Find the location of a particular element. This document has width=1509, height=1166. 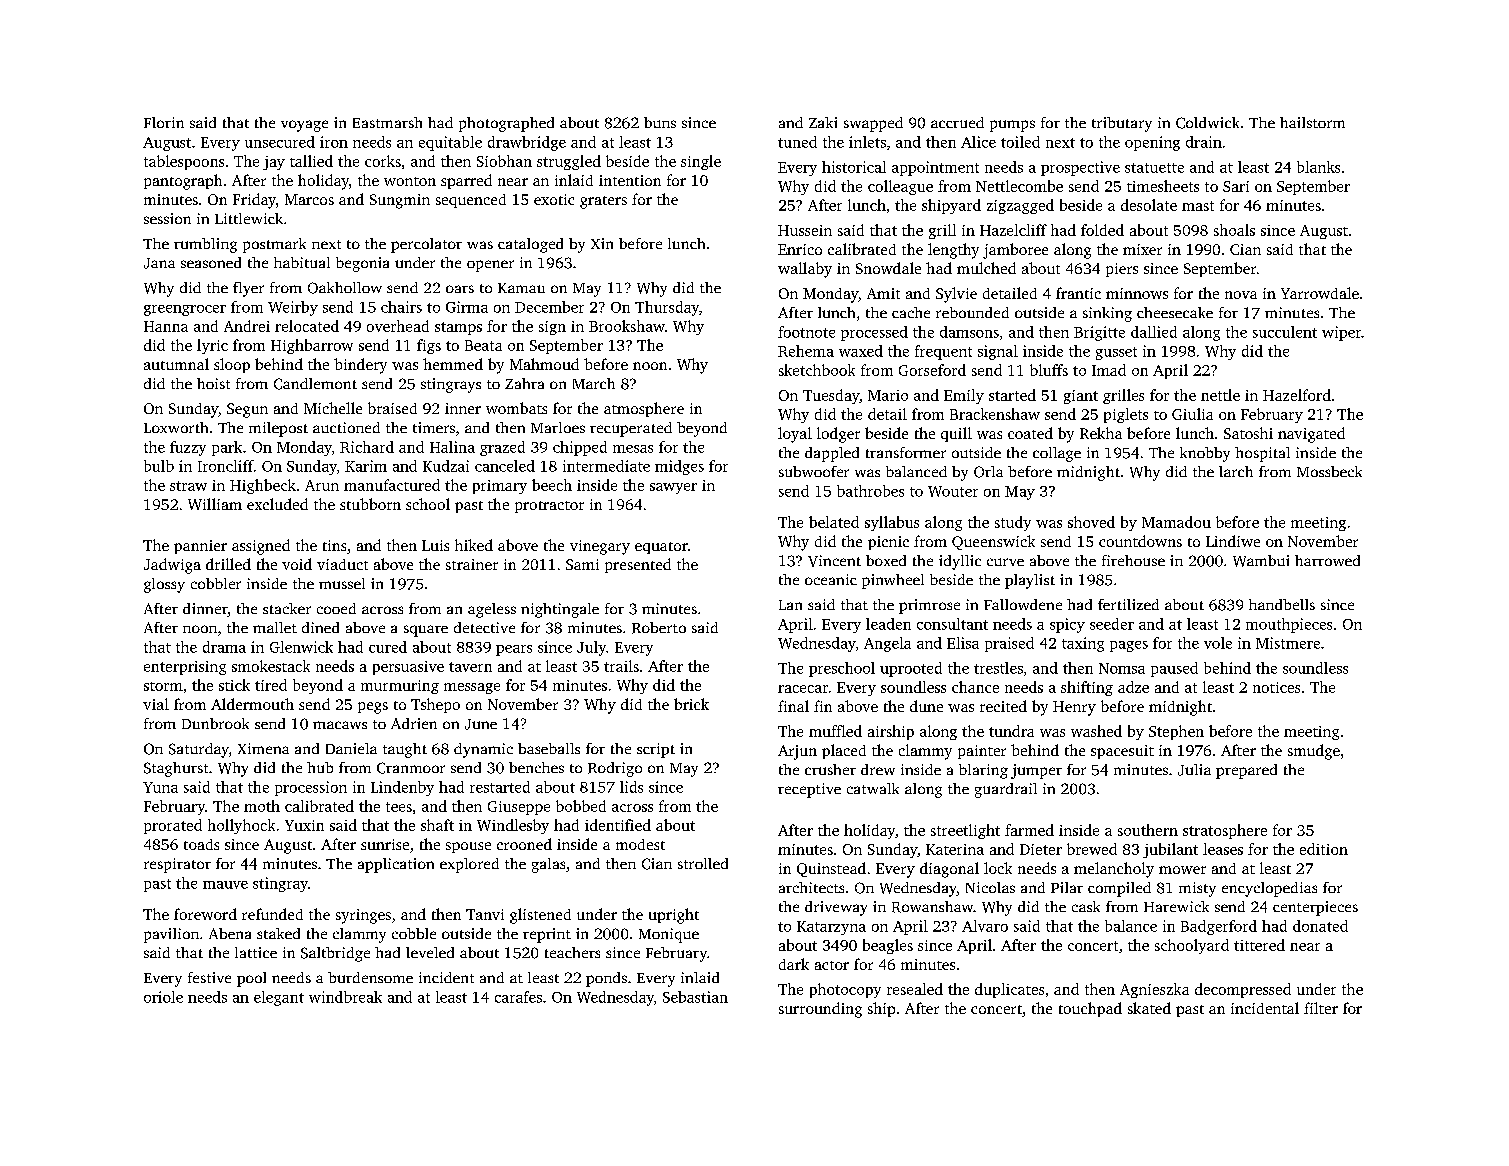

notices is located at coordinates (1276, 687).
